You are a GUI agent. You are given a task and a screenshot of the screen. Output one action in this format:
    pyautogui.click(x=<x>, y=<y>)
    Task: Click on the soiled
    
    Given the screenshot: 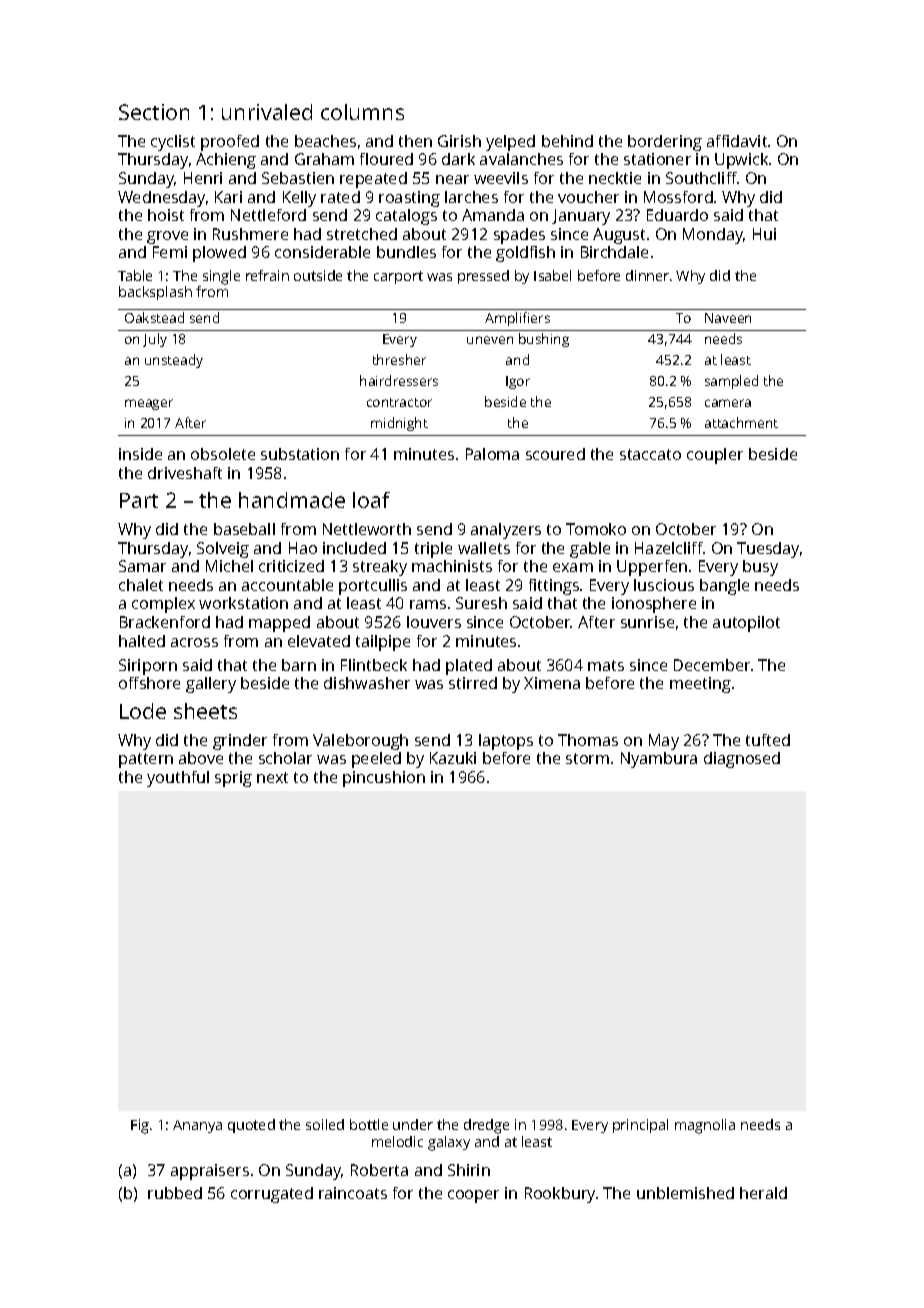 What is the action you would take?
    pyautogui.click(x=325, y=1124)
